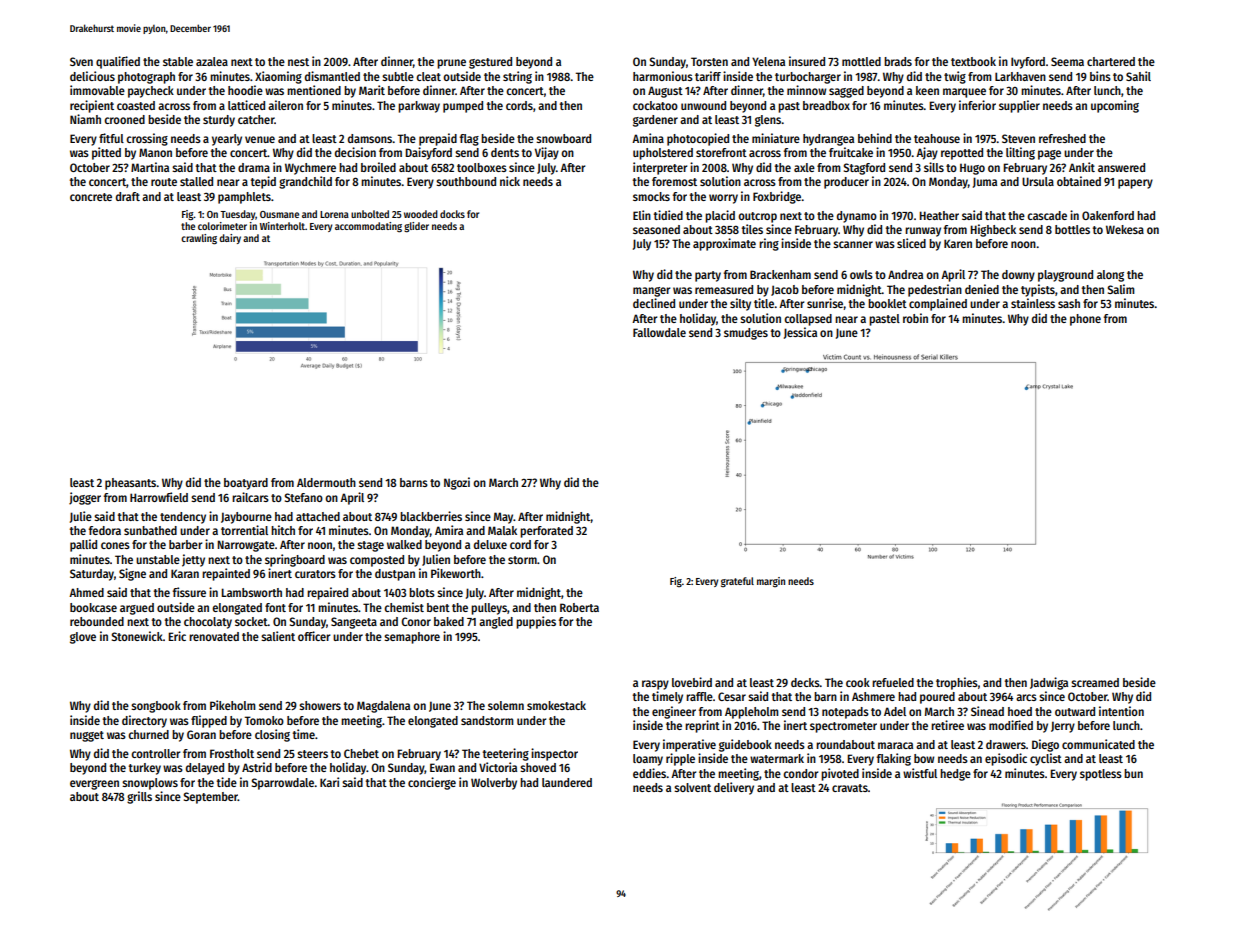  I want to click on Ivyford, so click(1028, 63).
